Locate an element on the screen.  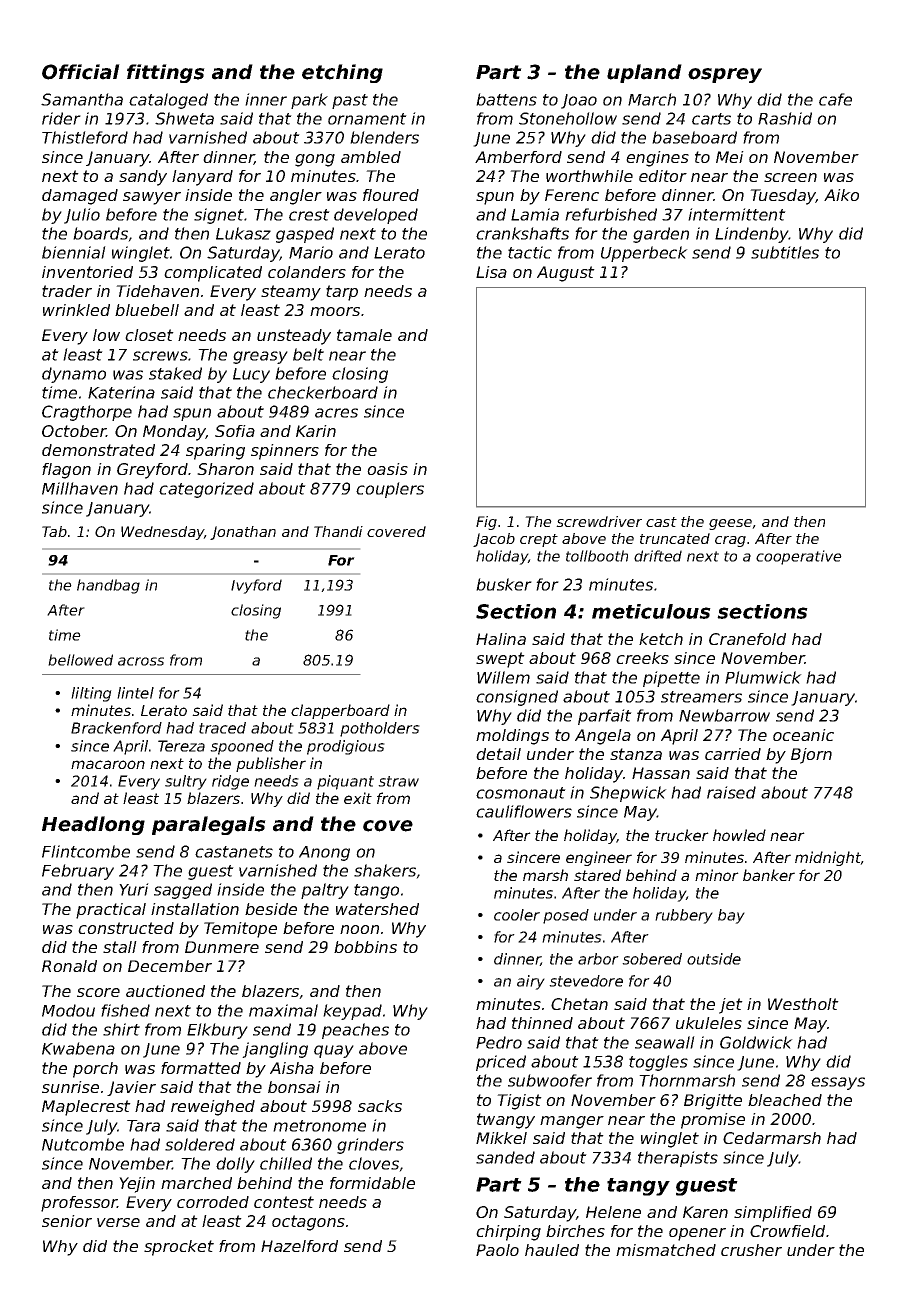
Bjorn is located at coordinates (811, 756).
